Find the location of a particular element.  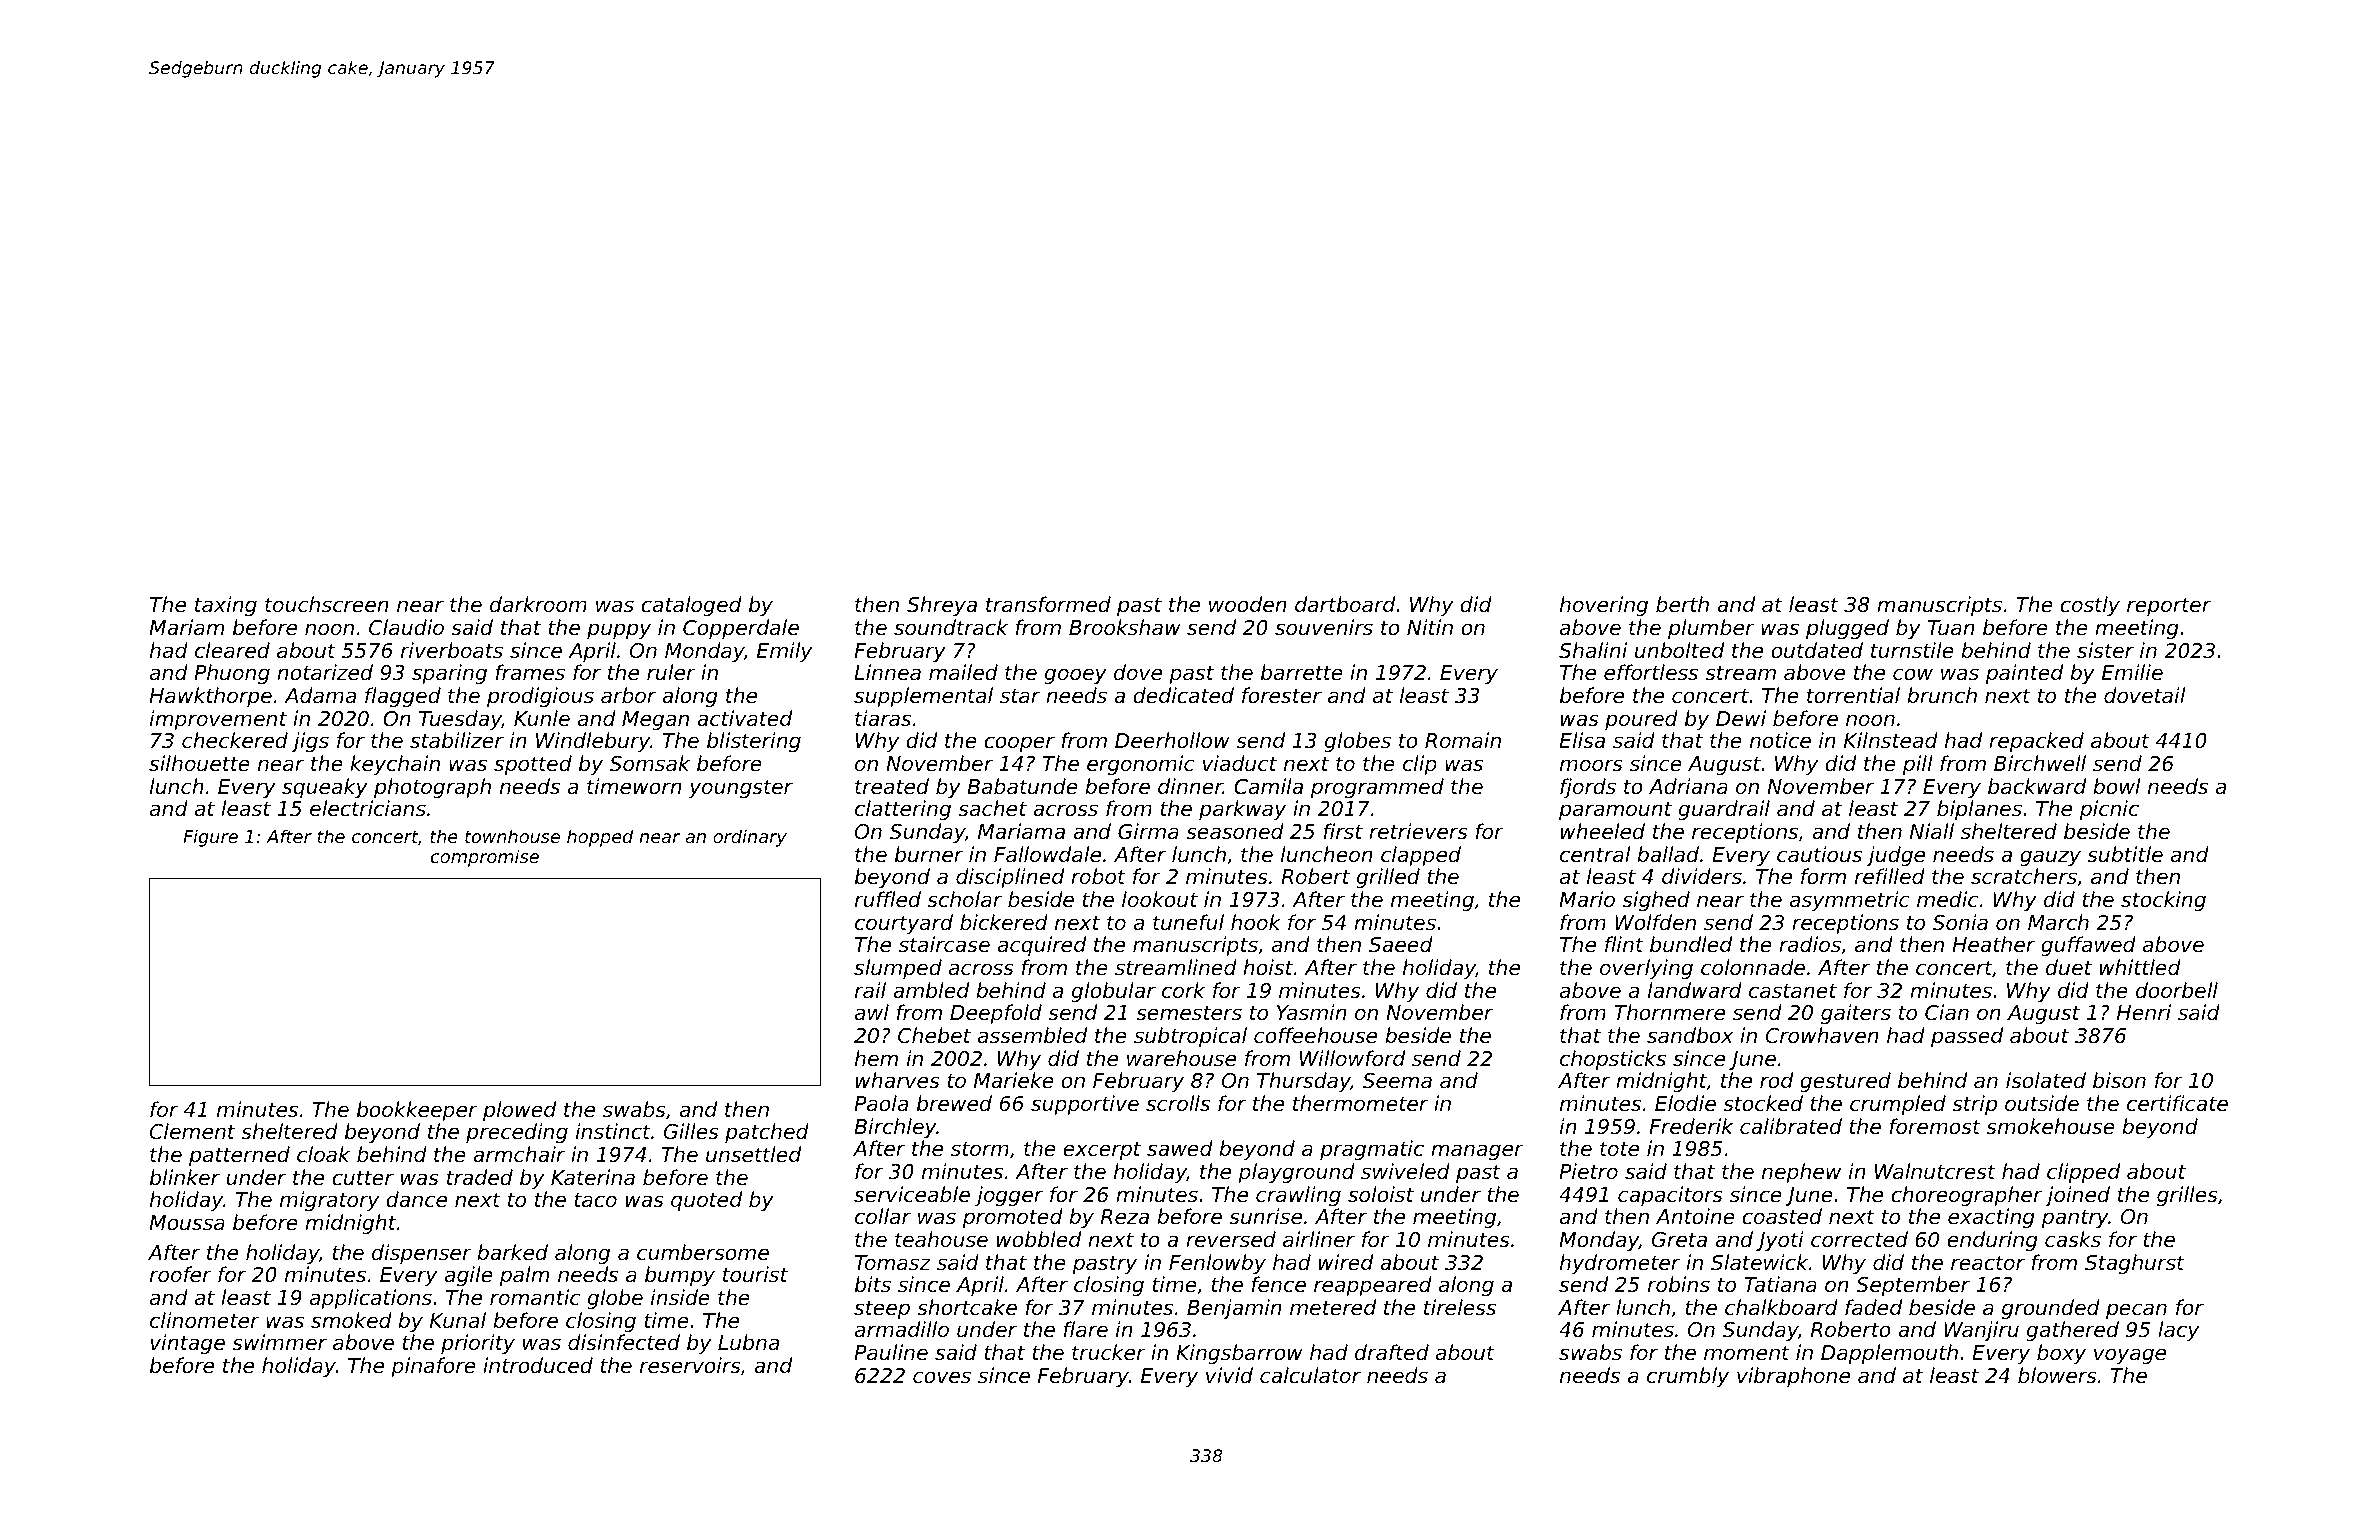

Adriana is located at coordinates (1688, 786).
